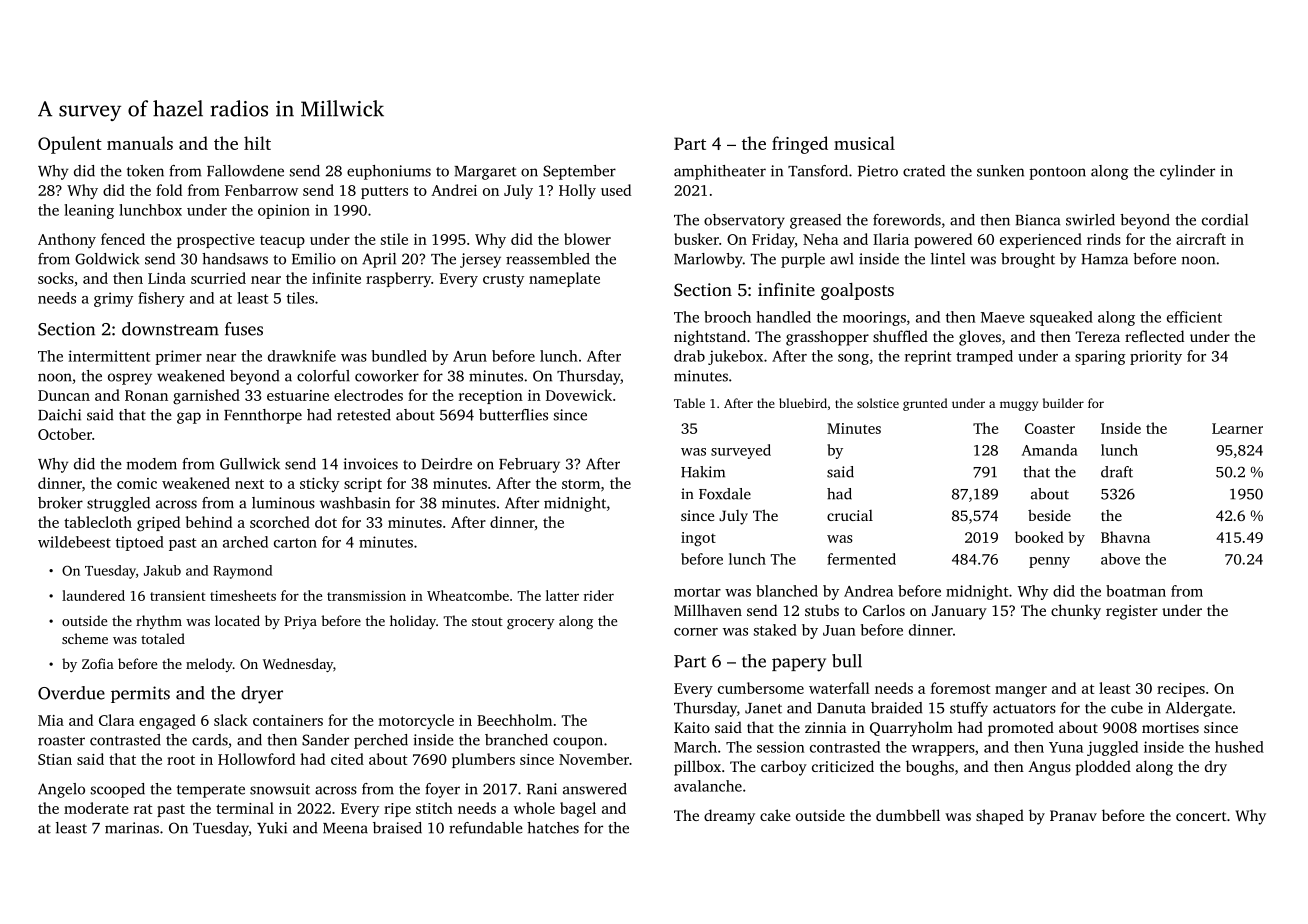 This screenshot has height=924, width=1308. Describe the element at coordinates (1063, 403) in the screenshot. I see `builder` at that location.
